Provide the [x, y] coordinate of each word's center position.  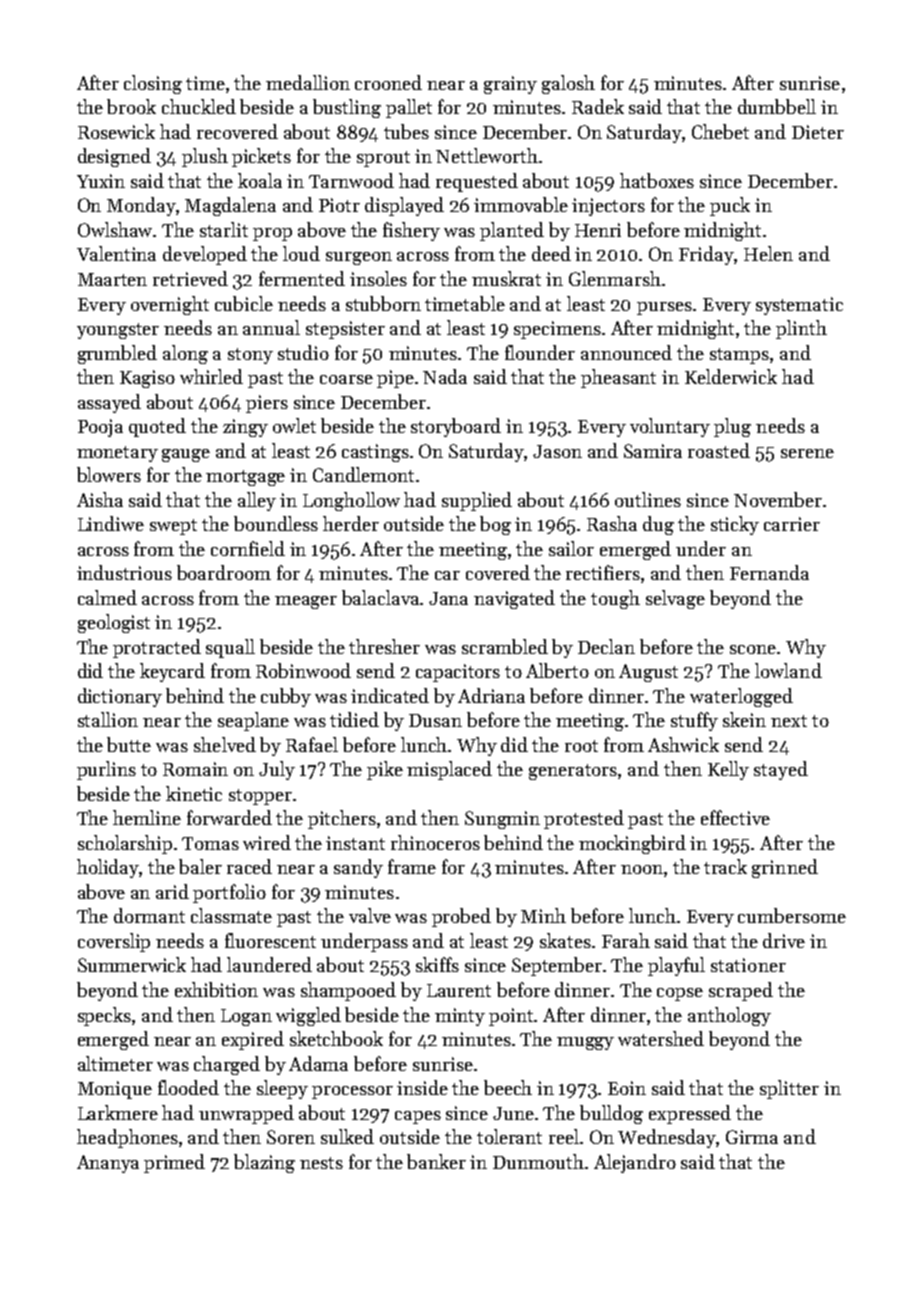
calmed [107, 597]
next [789, 721]
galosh [568, 84]
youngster [118, 331]
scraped [741, 991]
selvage [675, 599]
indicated [390, 695]
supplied [477, 501]
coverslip [114, 942]
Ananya [108, 1164]
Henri [598, 230]
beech [508, 1087]
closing [153, 84]
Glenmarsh [615, 278]
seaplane [253, 721]
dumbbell [777, 106]
